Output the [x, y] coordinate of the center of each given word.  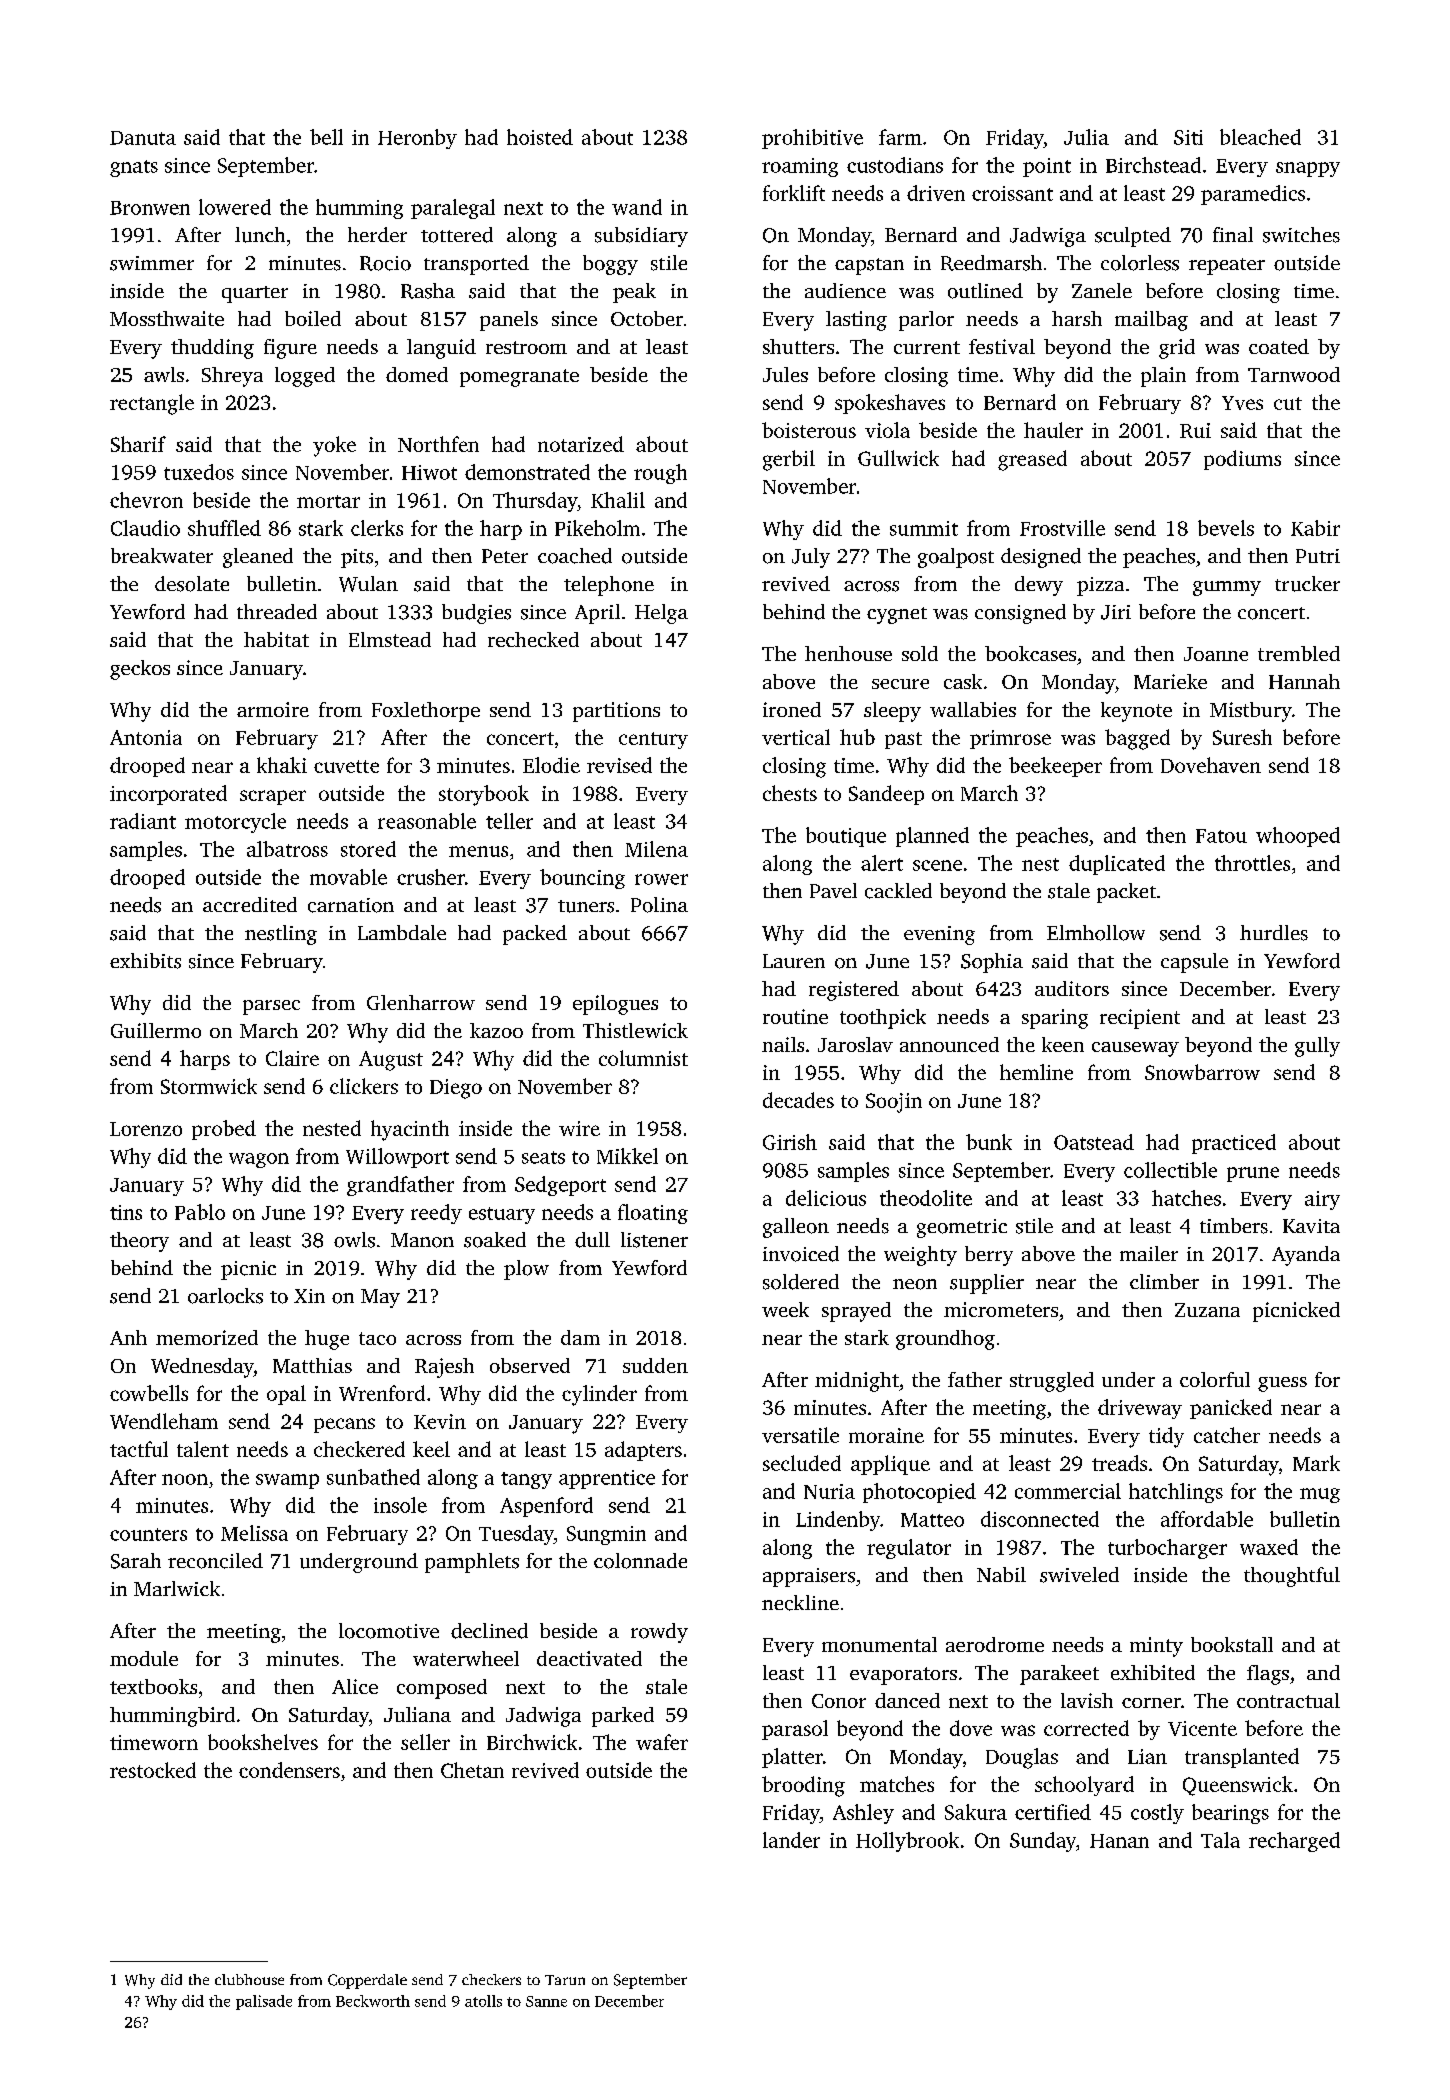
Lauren [794, 961]
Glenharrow [421, 1002]
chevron [146, 500]
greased [1032, 460]
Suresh [1242, 737]
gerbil [789, 460]
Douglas [1022, 1758]
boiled [313, 318]
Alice [355, 1686]
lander [791, 1840]
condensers [289, 1770]
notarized [581, 444]
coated [1279, 346]
